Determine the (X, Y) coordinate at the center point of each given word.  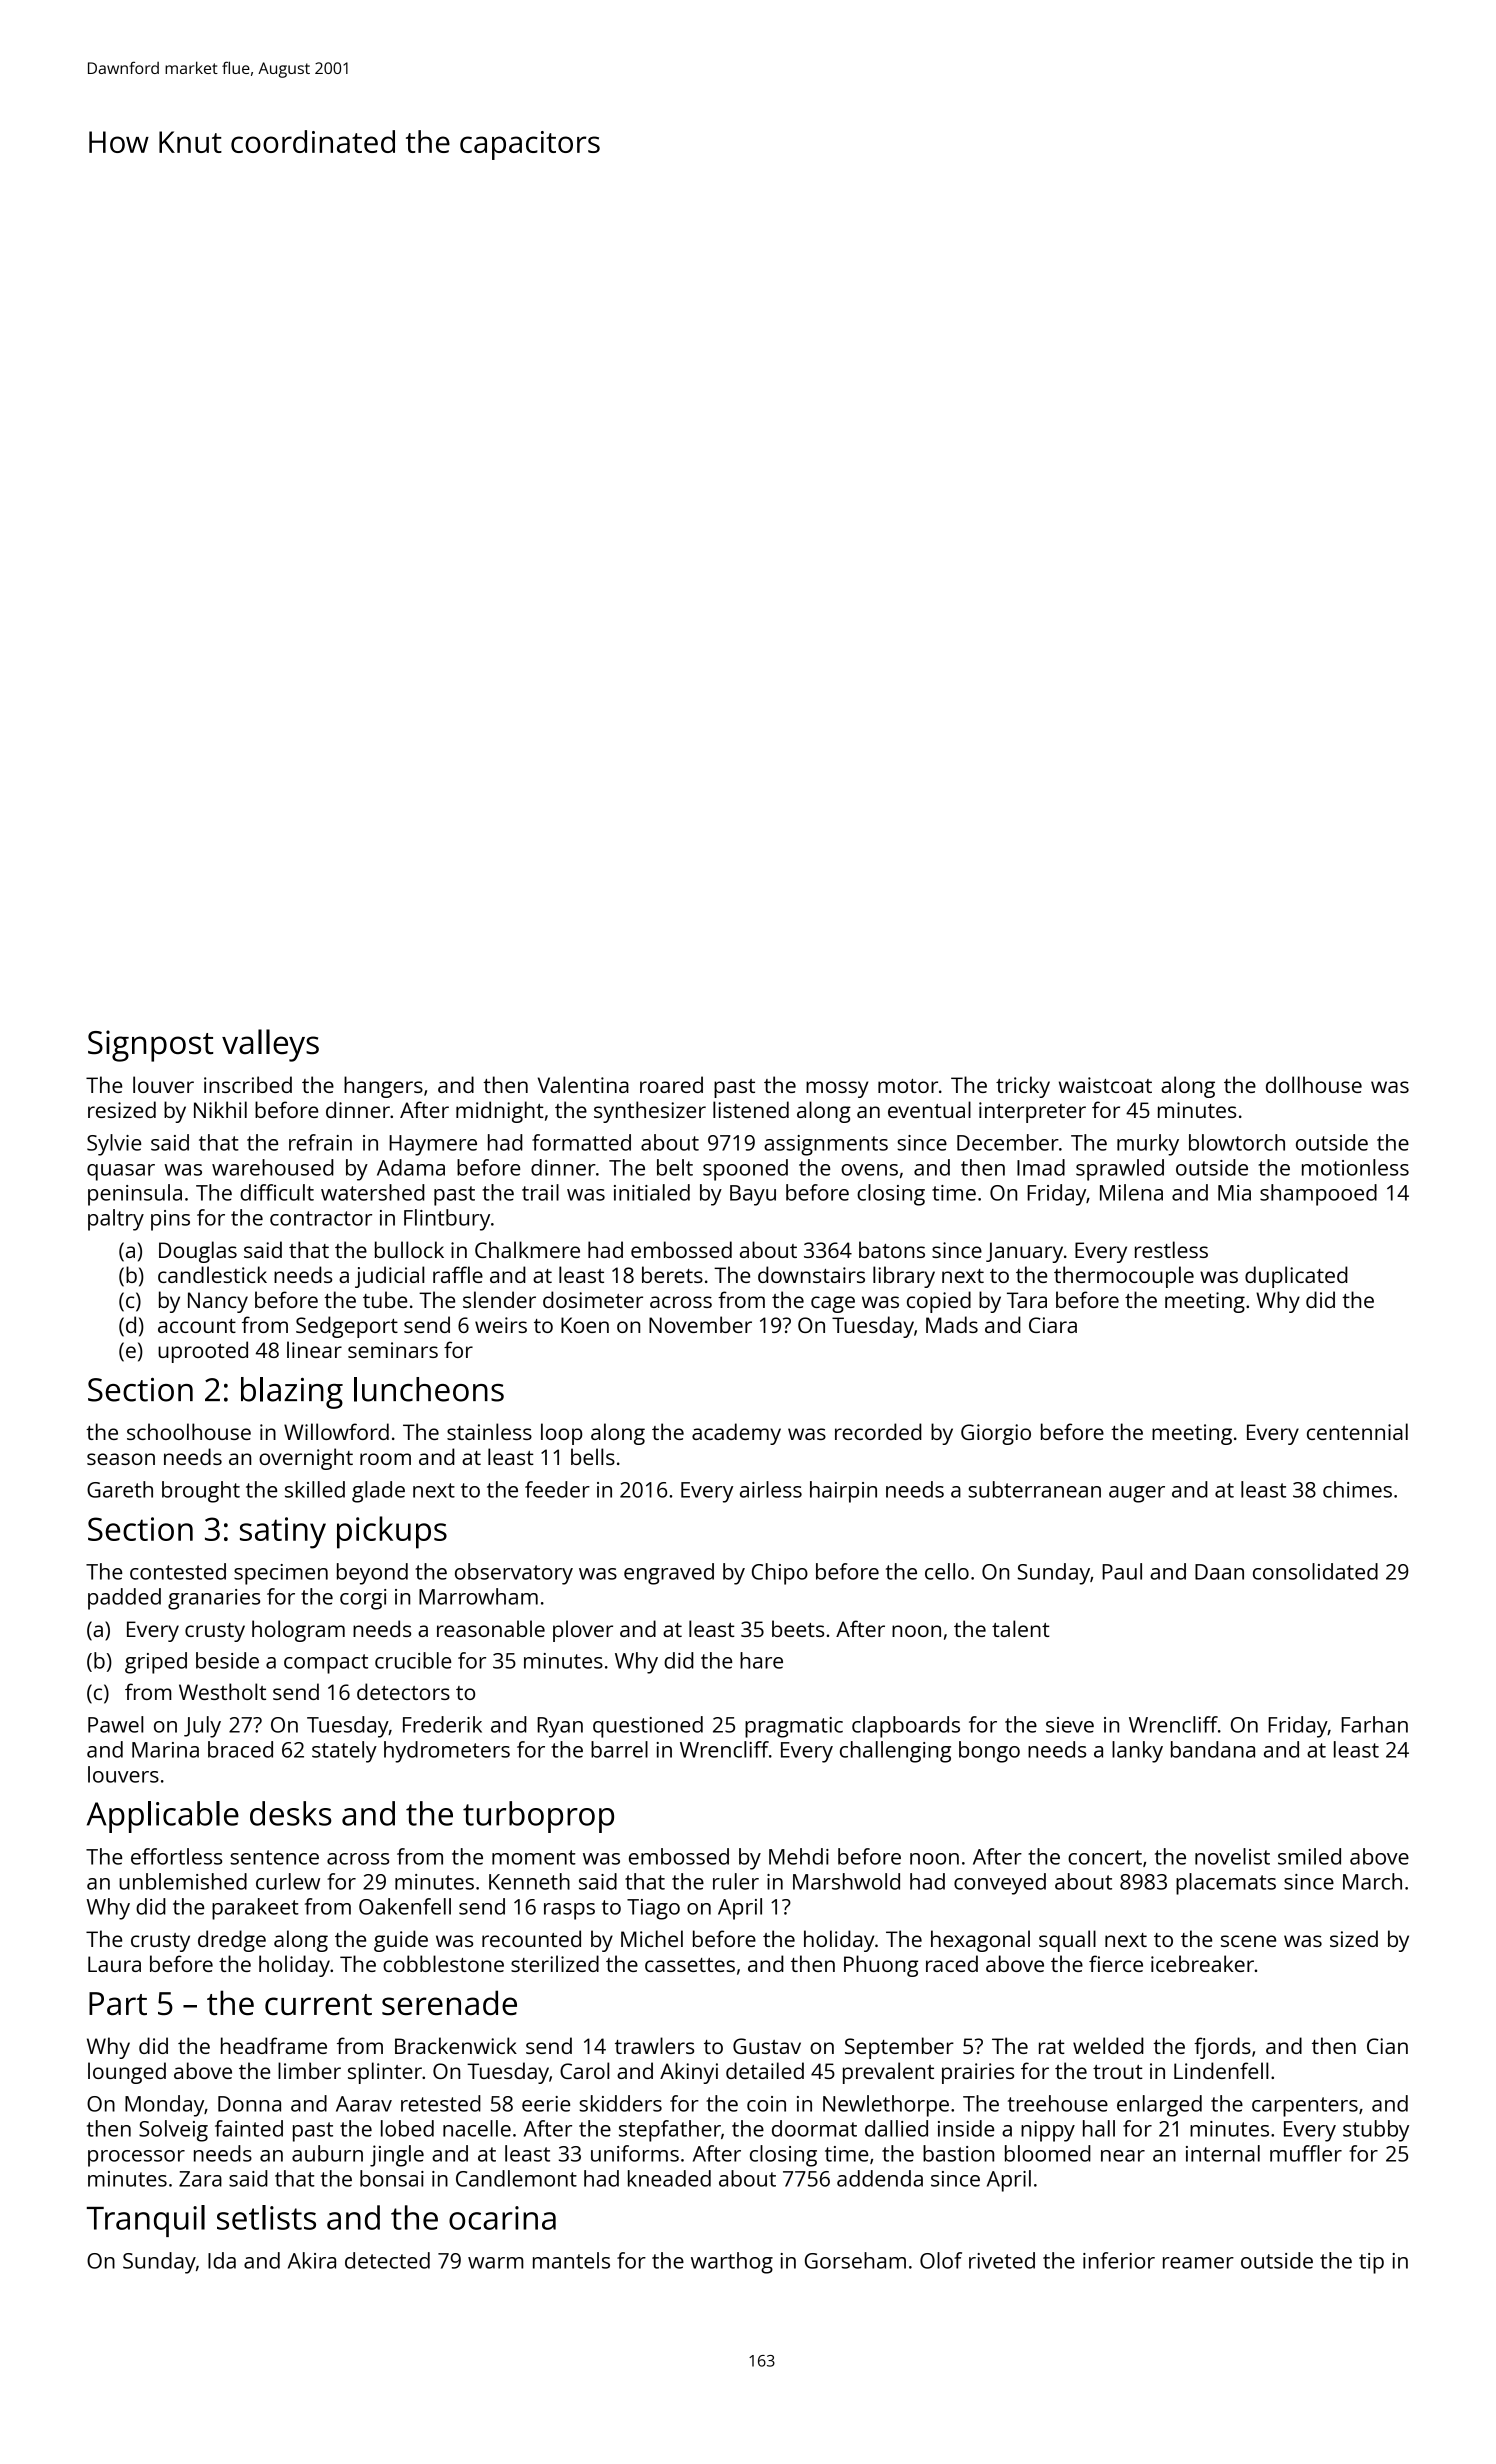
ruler (736, 1881)
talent (1021, 1628)
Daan (1219, 1572)
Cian (1387, 2046)
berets (672, 1274)
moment (534, 1857)
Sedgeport (347, 1327)
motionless (1355, 1167)
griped (156, 1663)
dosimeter (593, 1299)
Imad (1041, 1167)
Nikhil (220, 1109)
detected (387, 2260)
